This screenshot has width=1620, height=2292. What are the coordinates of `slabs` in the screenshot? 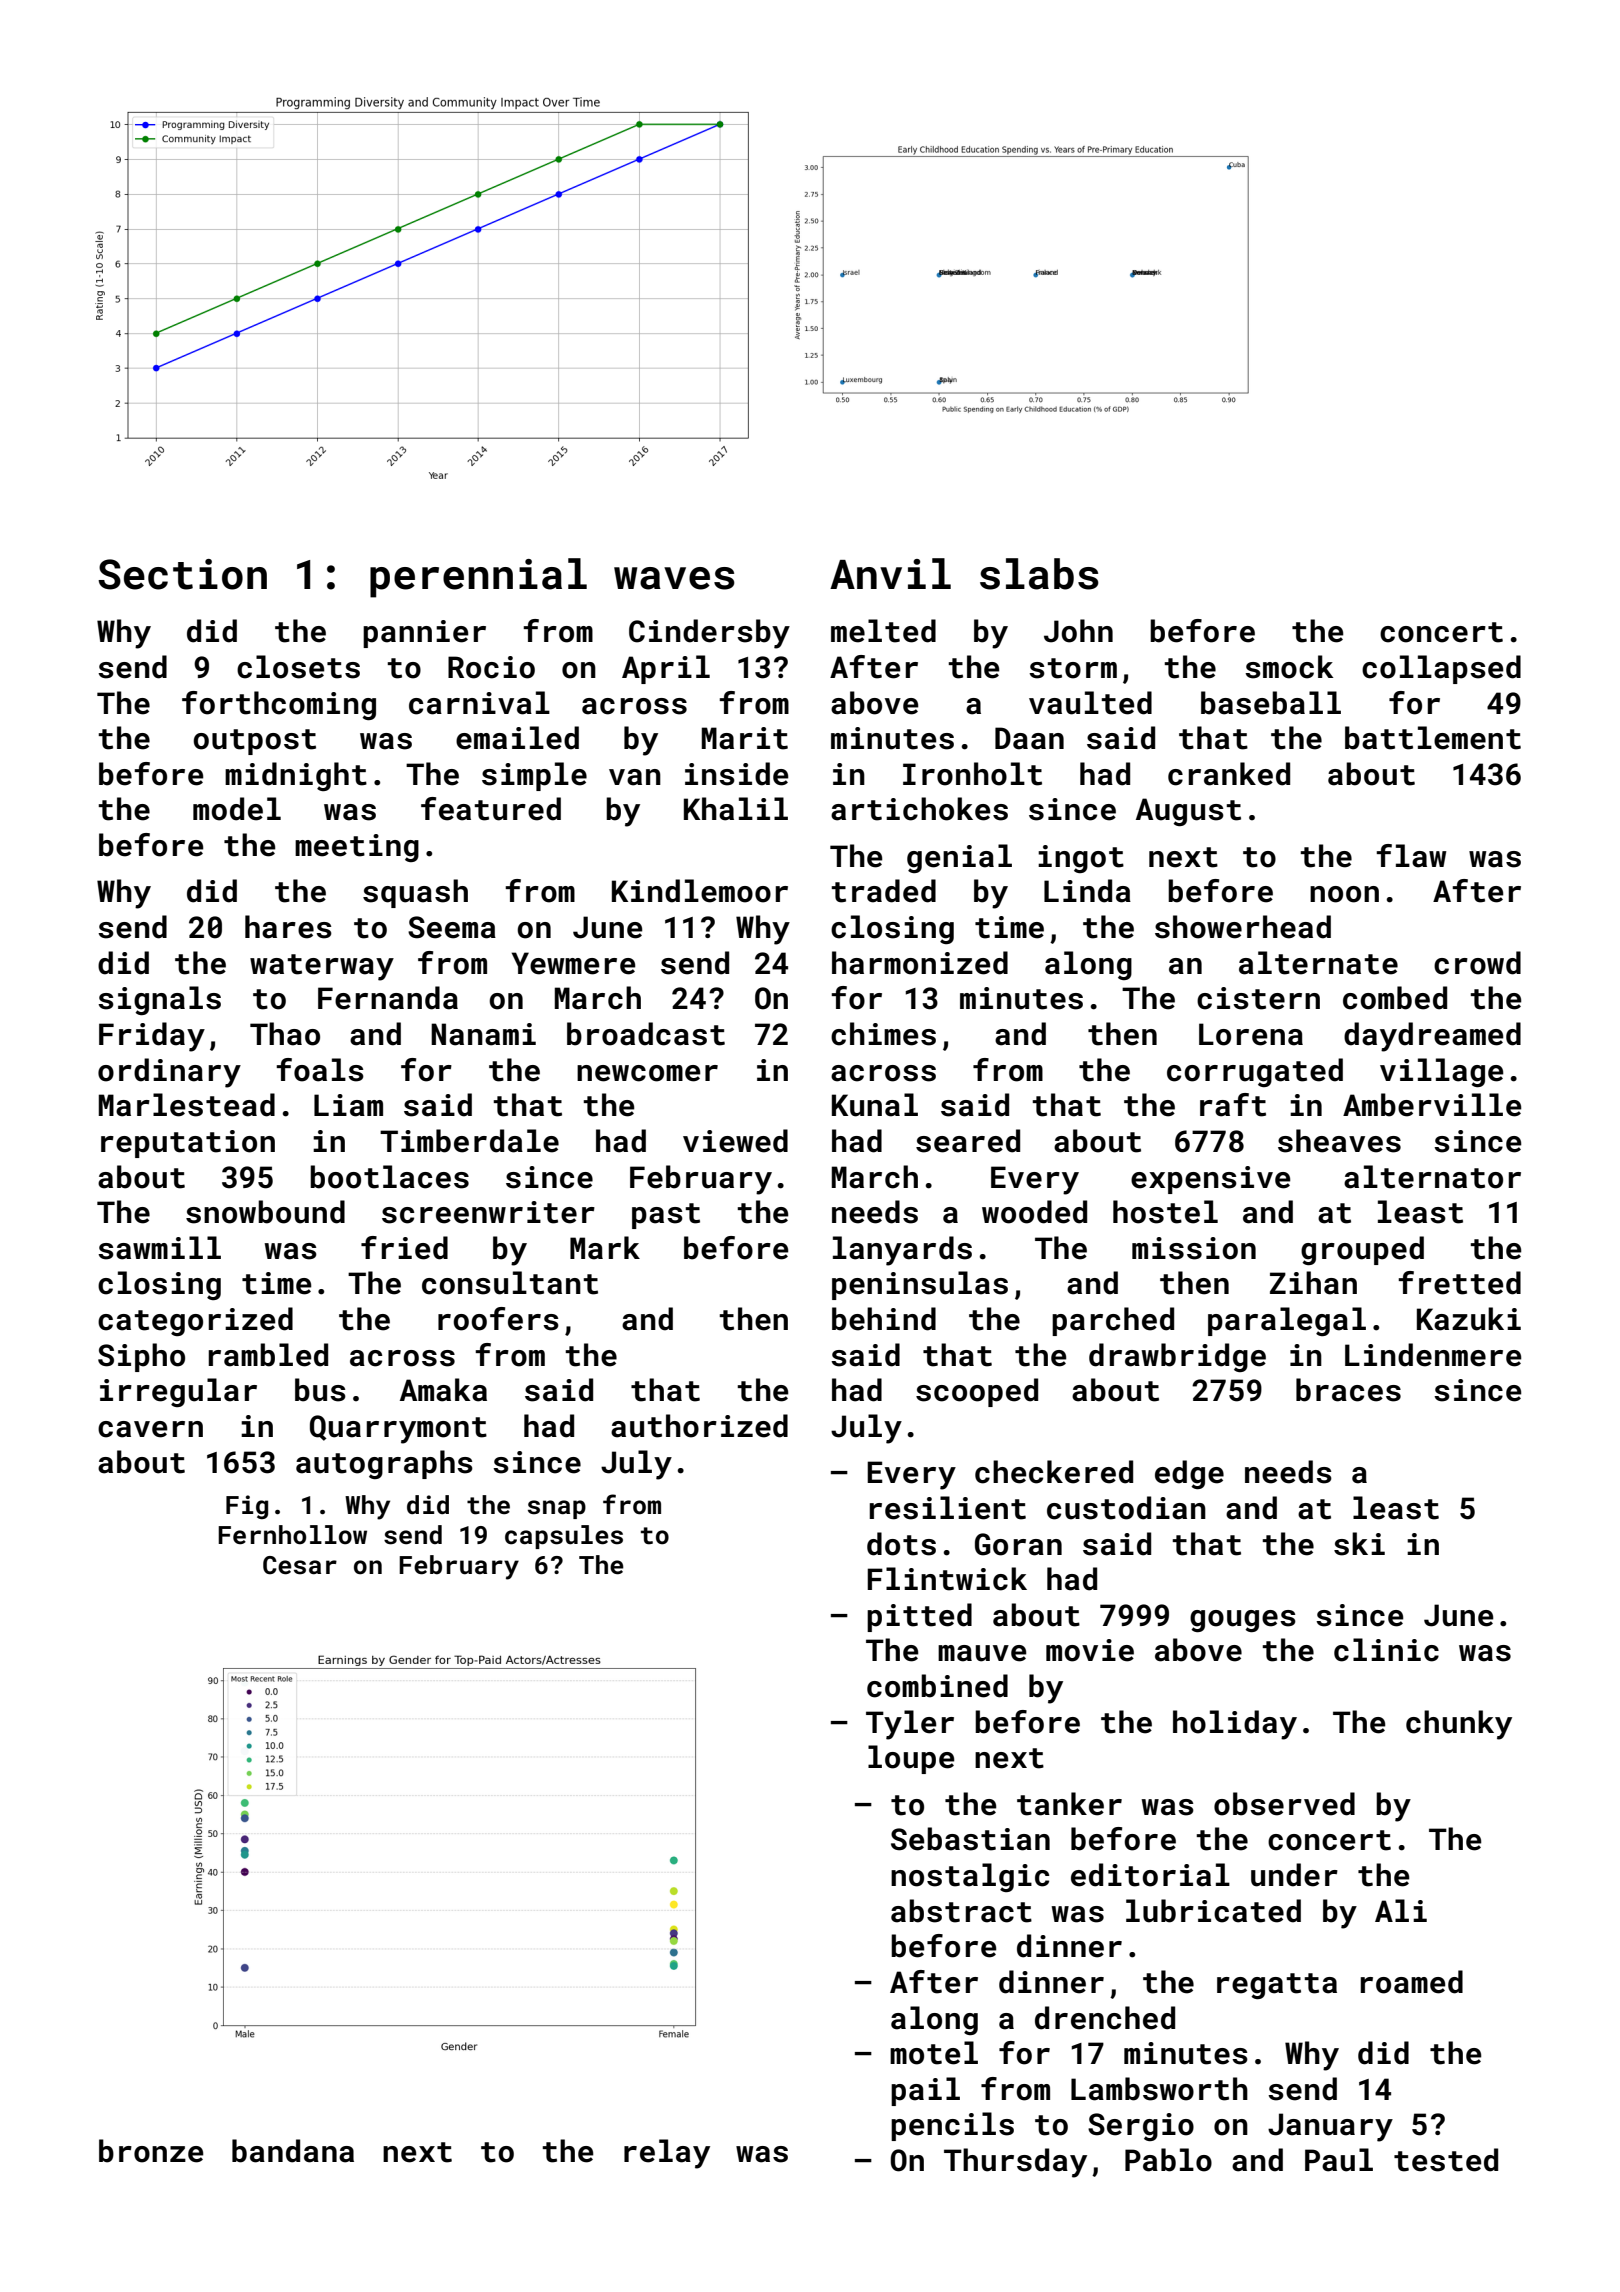 It's located at (1039, 574).
